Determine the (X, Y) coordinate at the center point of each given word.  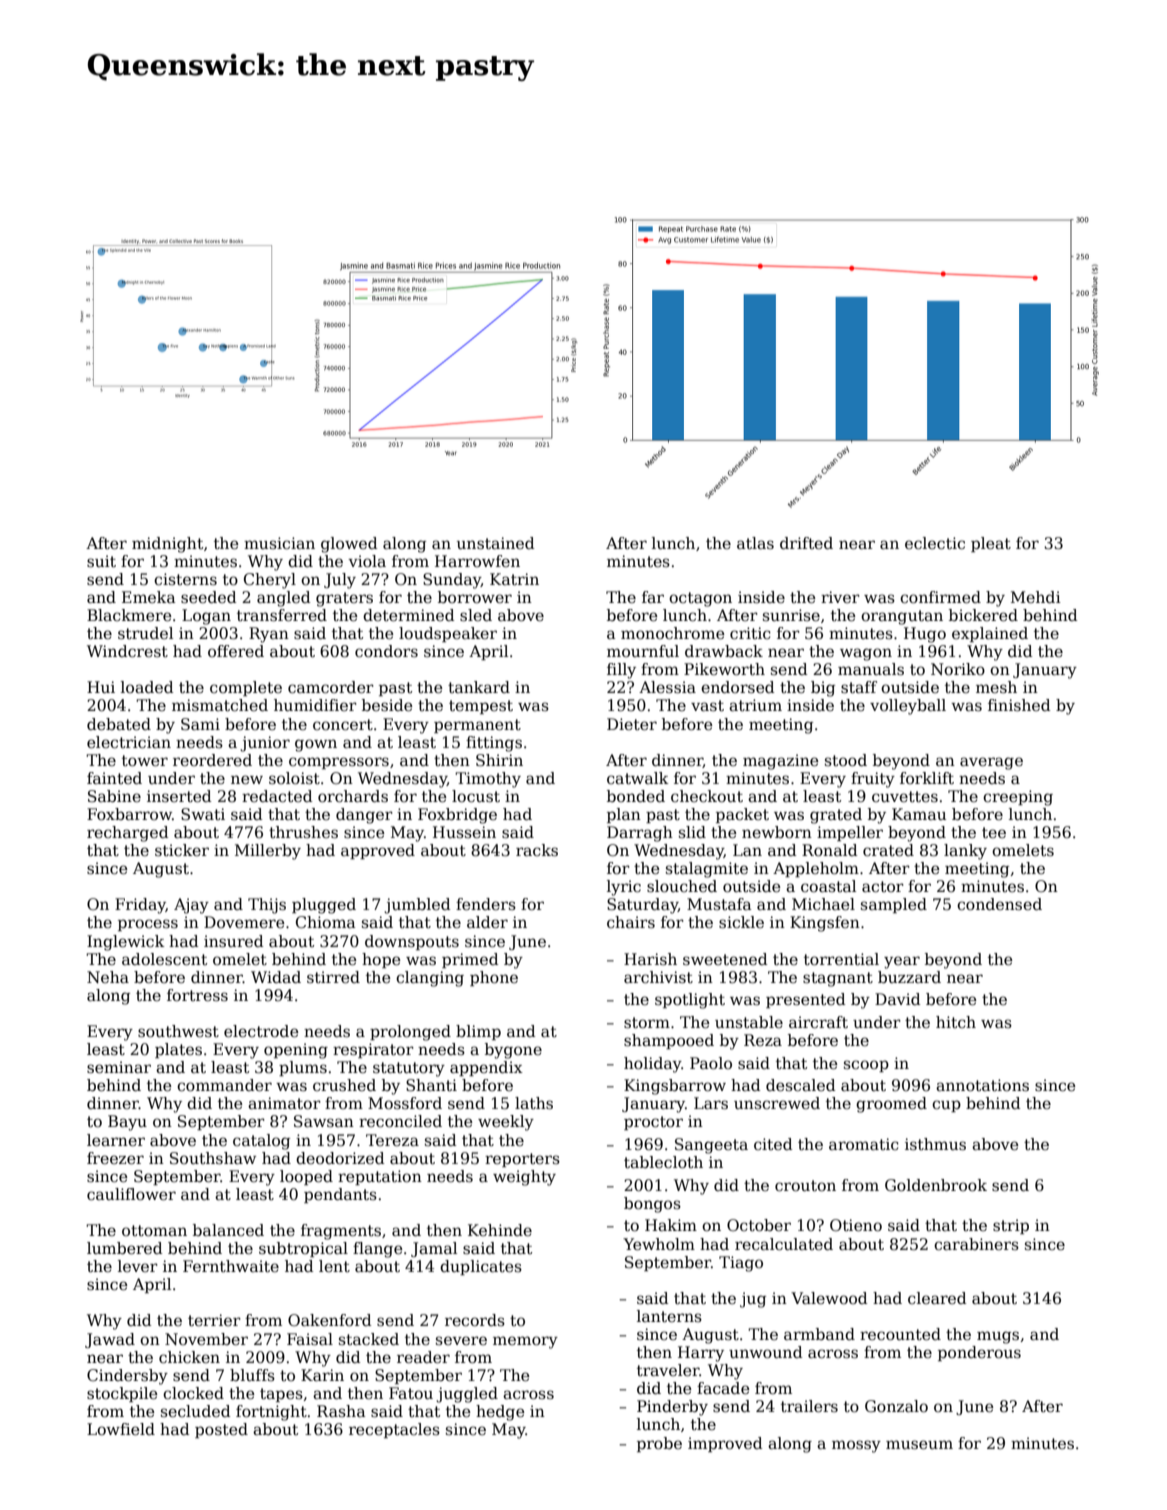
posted (221, 1430)
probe (659, 1444)
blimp (478, 1032)
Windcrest (127, 651)
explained (990, 634)
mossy (856, 1446)
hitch (956, 1022)
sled (476, 615)
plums (303, 1068)
